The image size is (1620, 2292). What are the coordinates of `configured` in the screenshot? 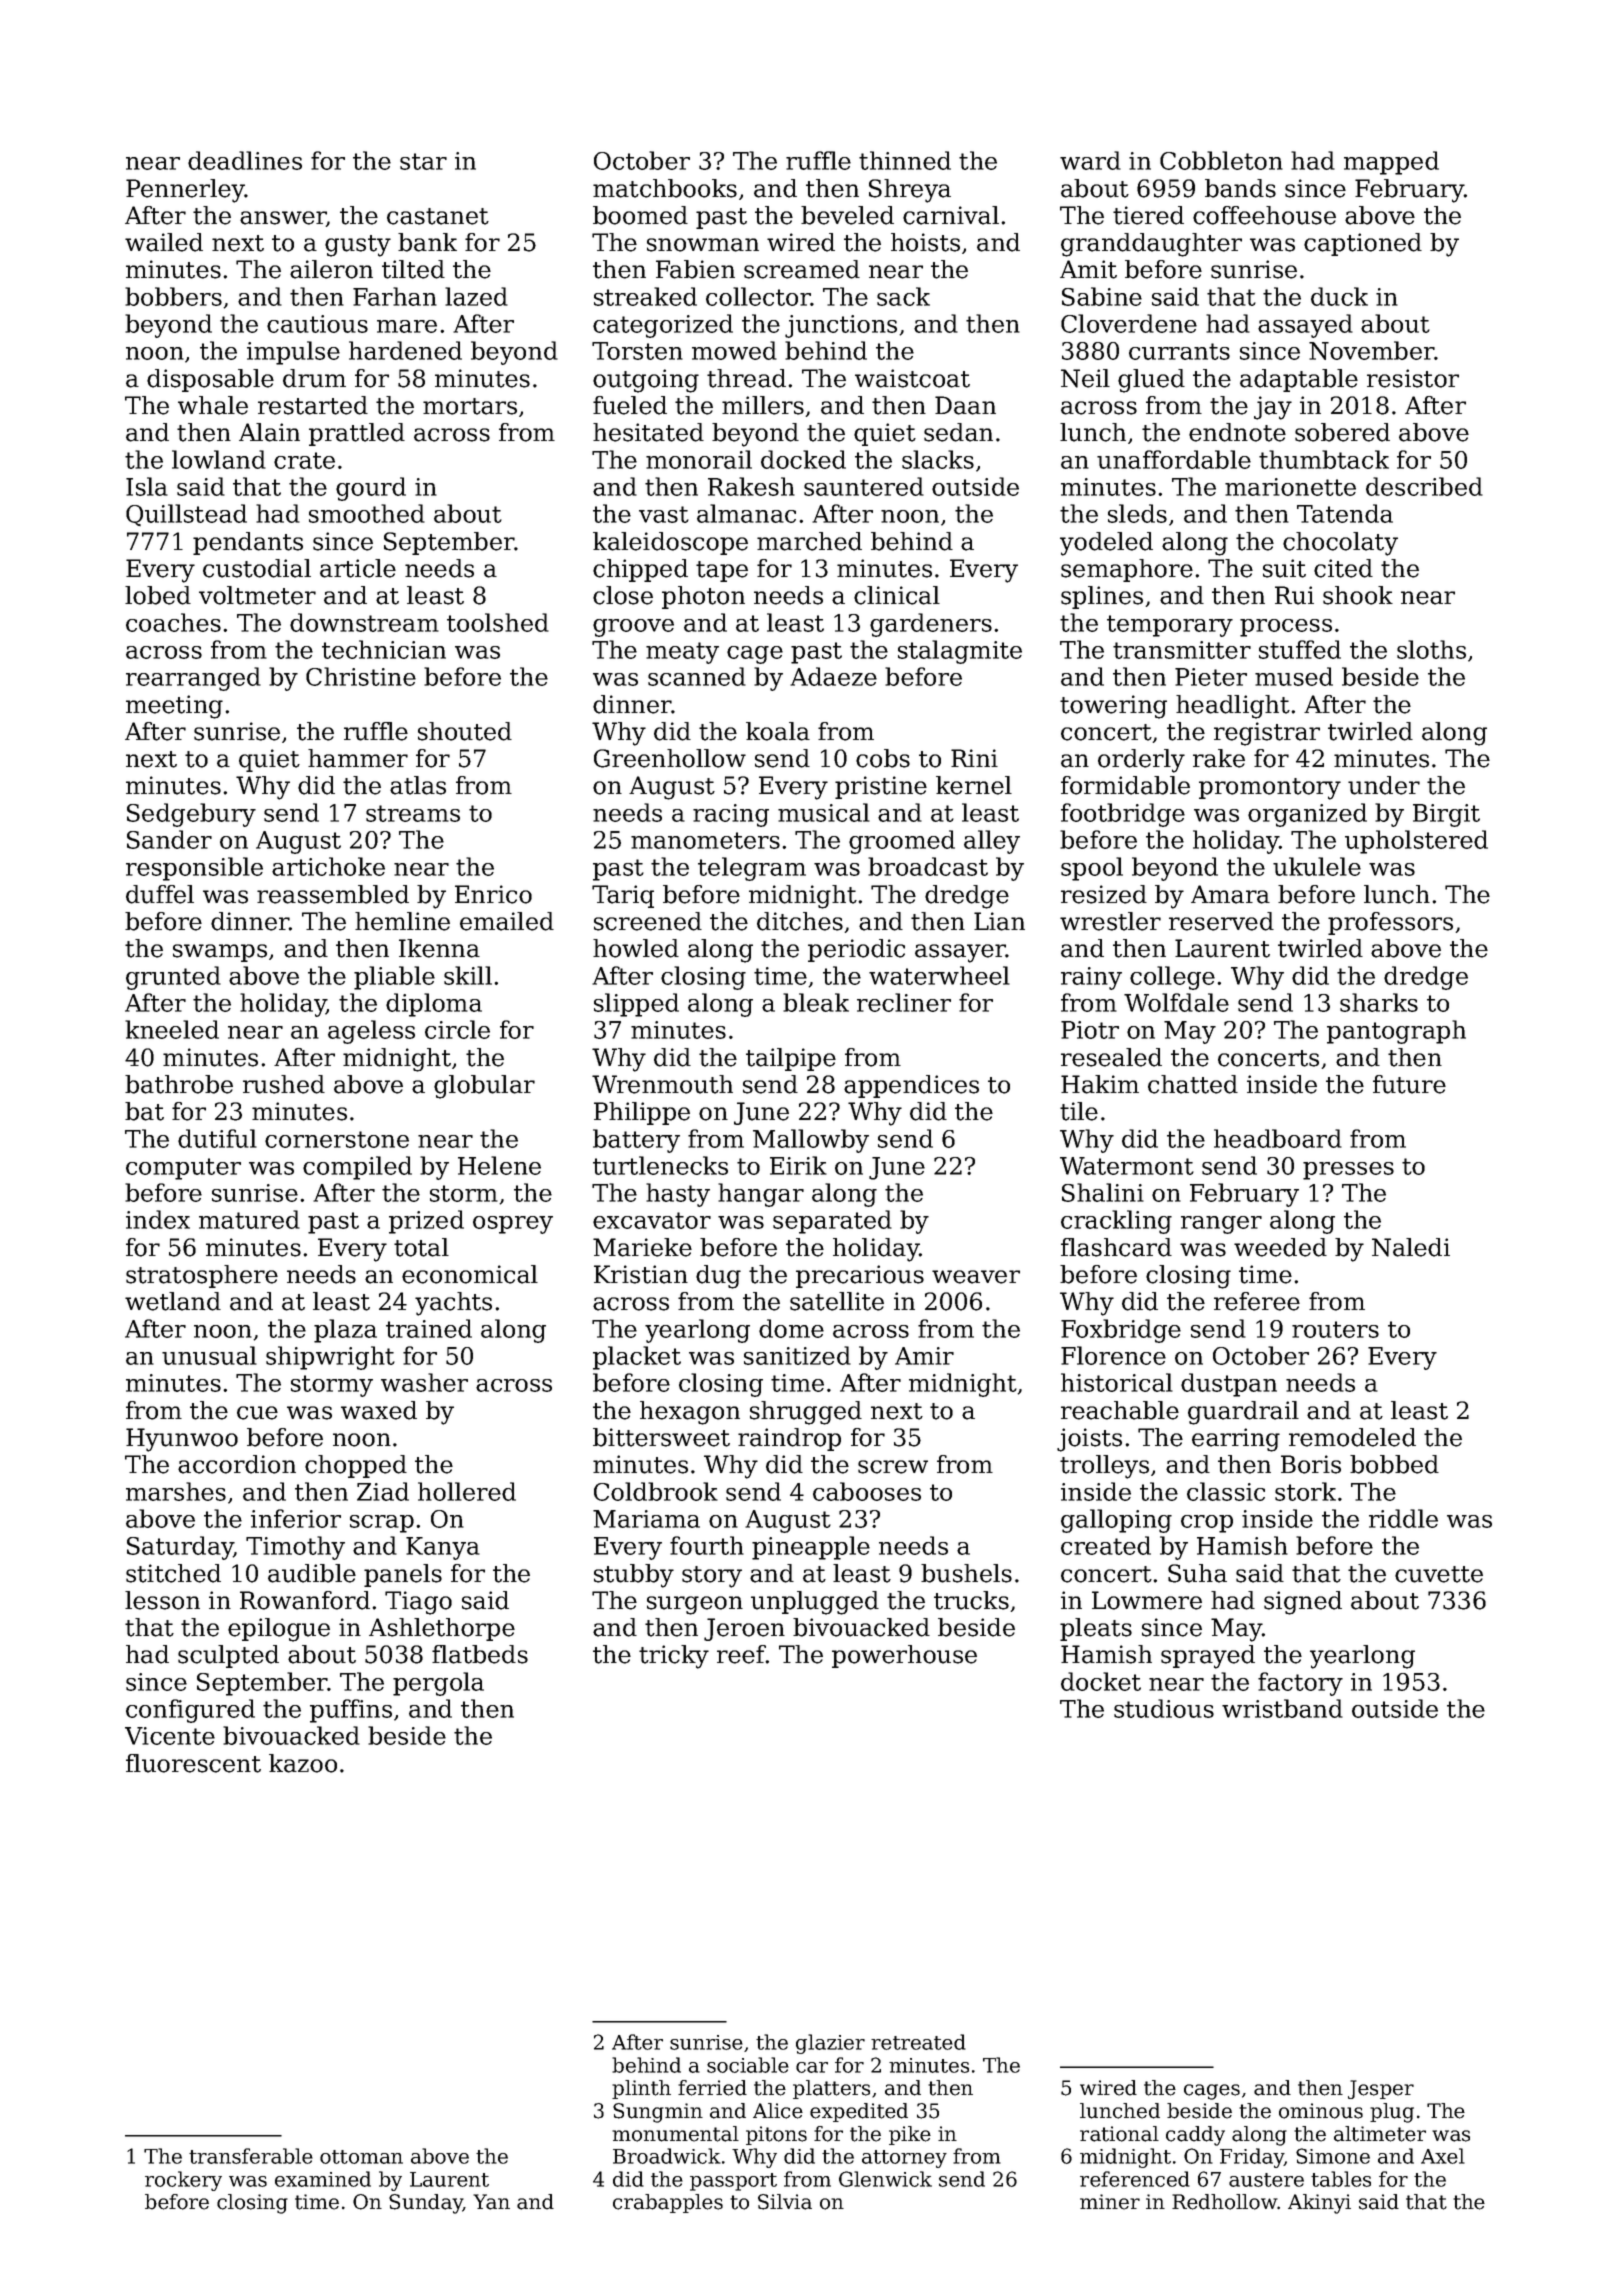 It's located at (190, 1711).
